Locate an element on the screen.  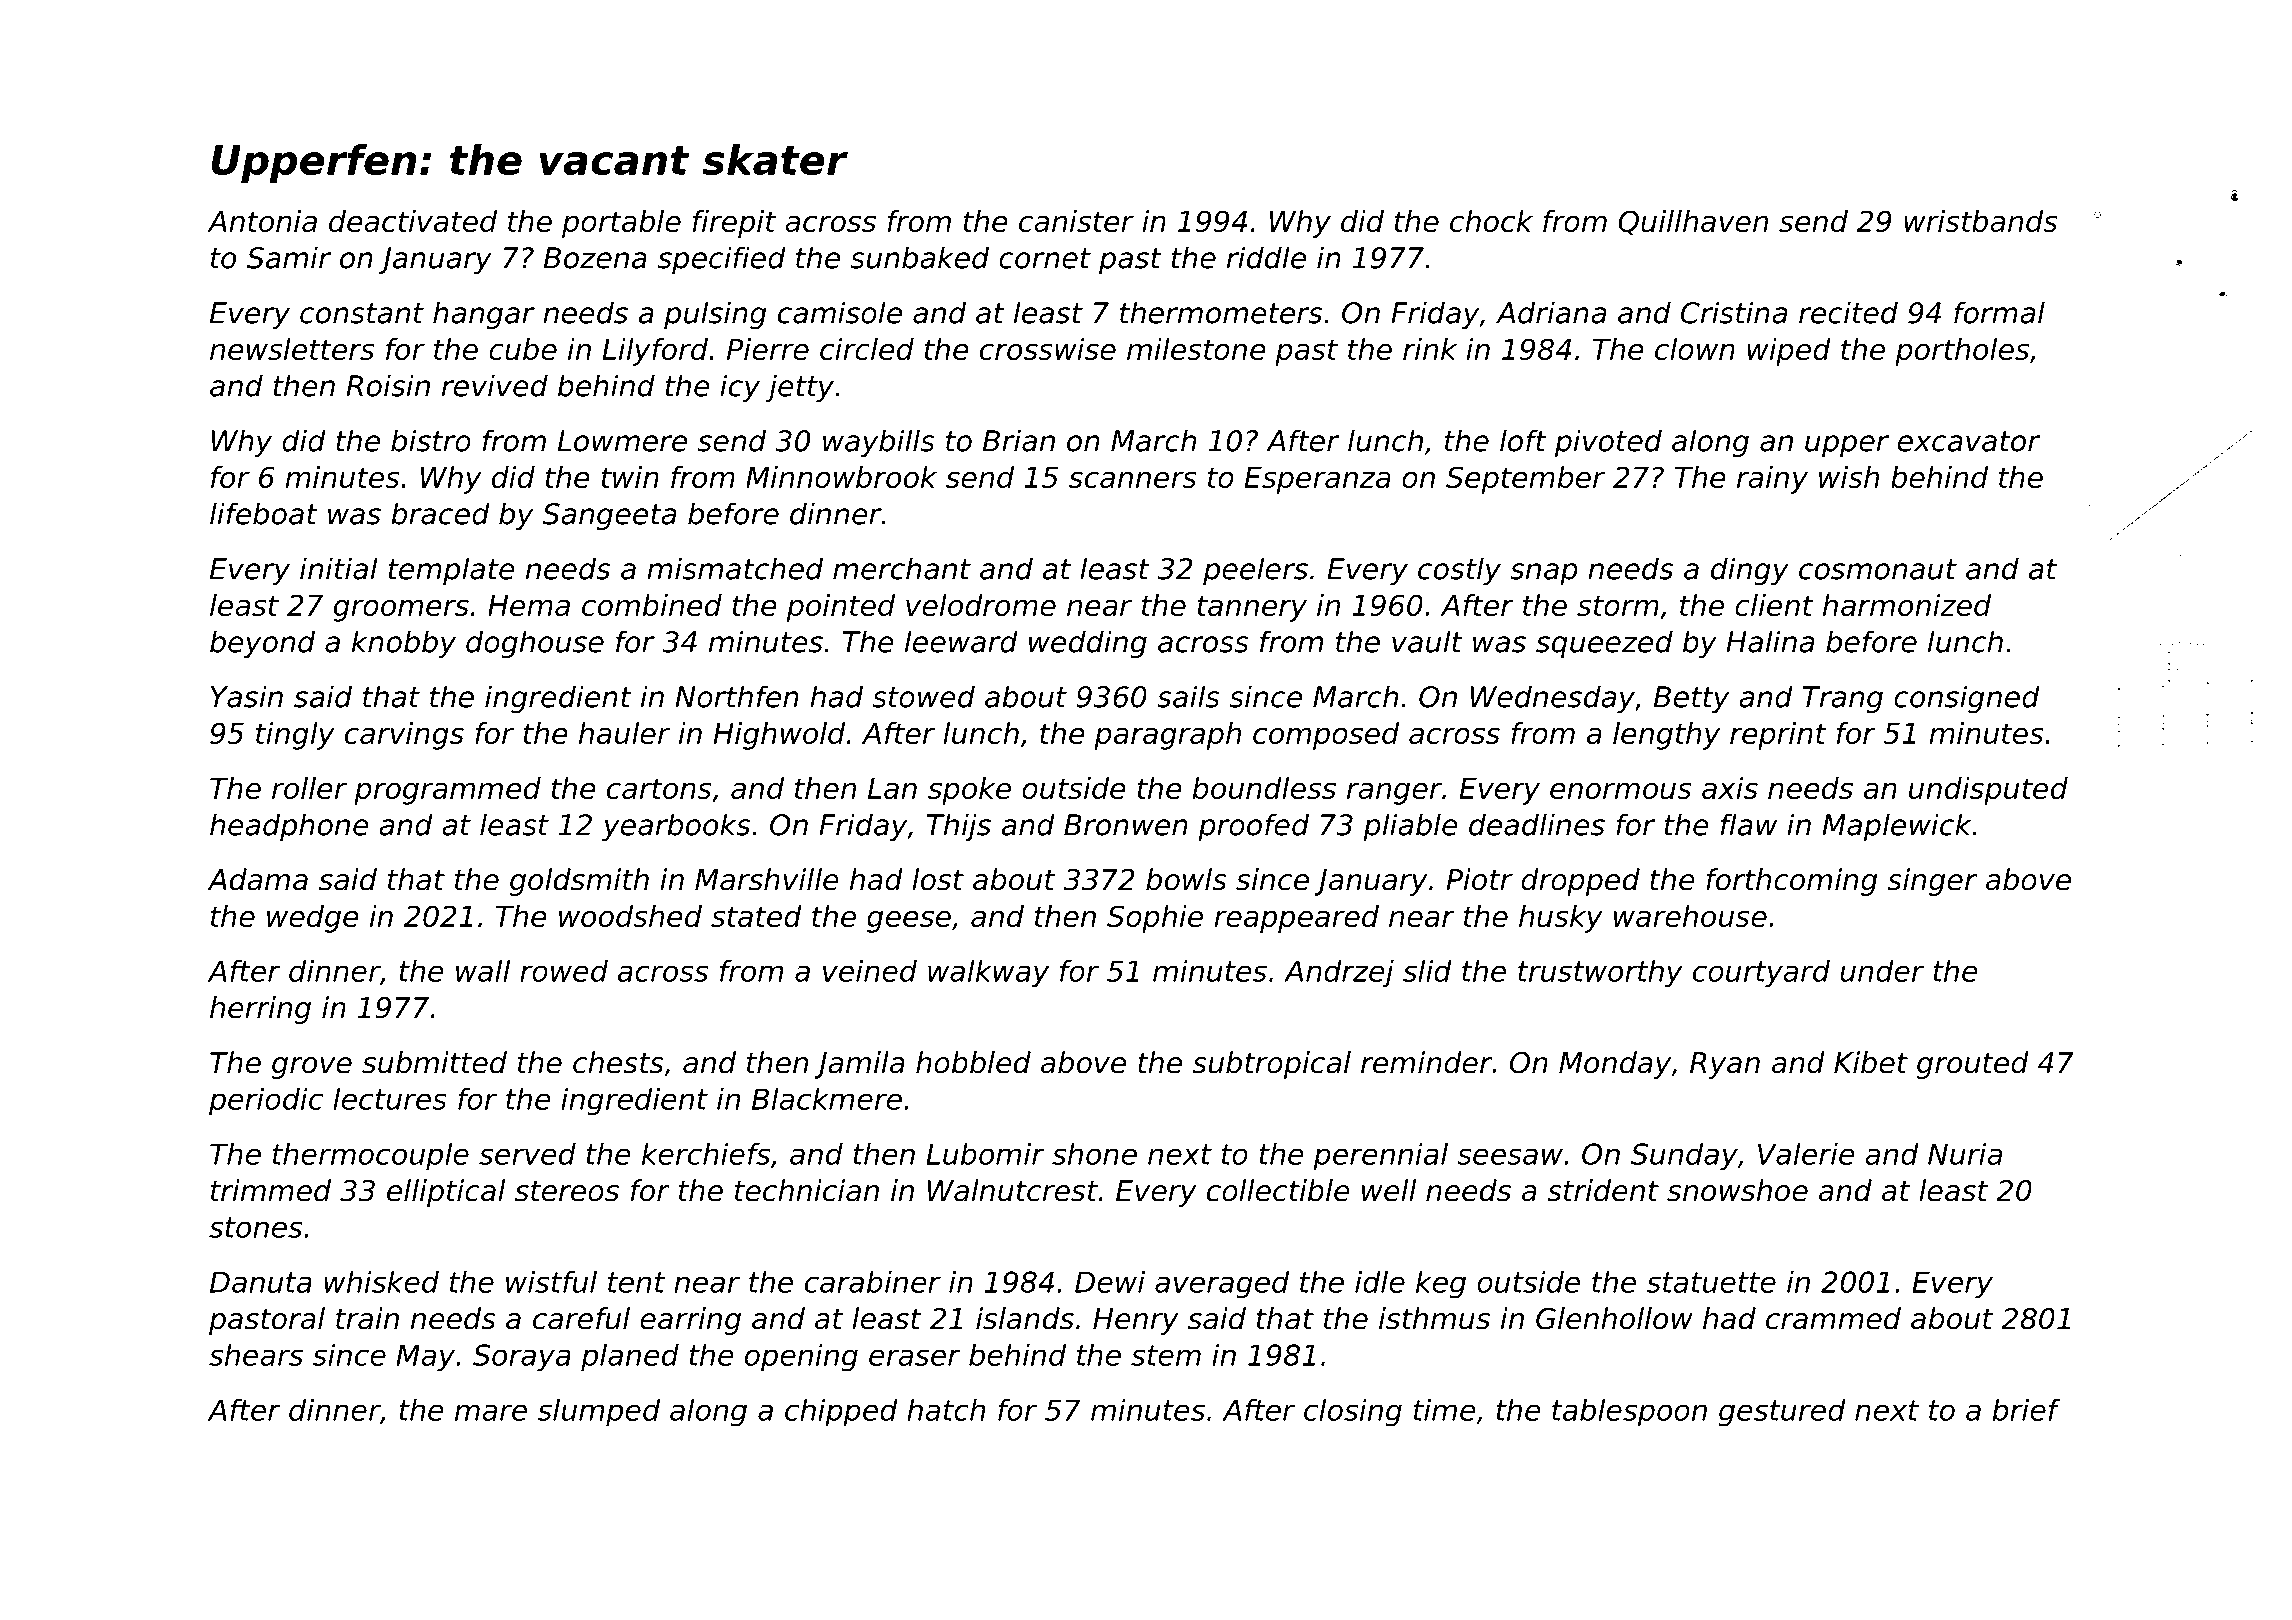
subtropical is located at coordinates (1271, 1065).
